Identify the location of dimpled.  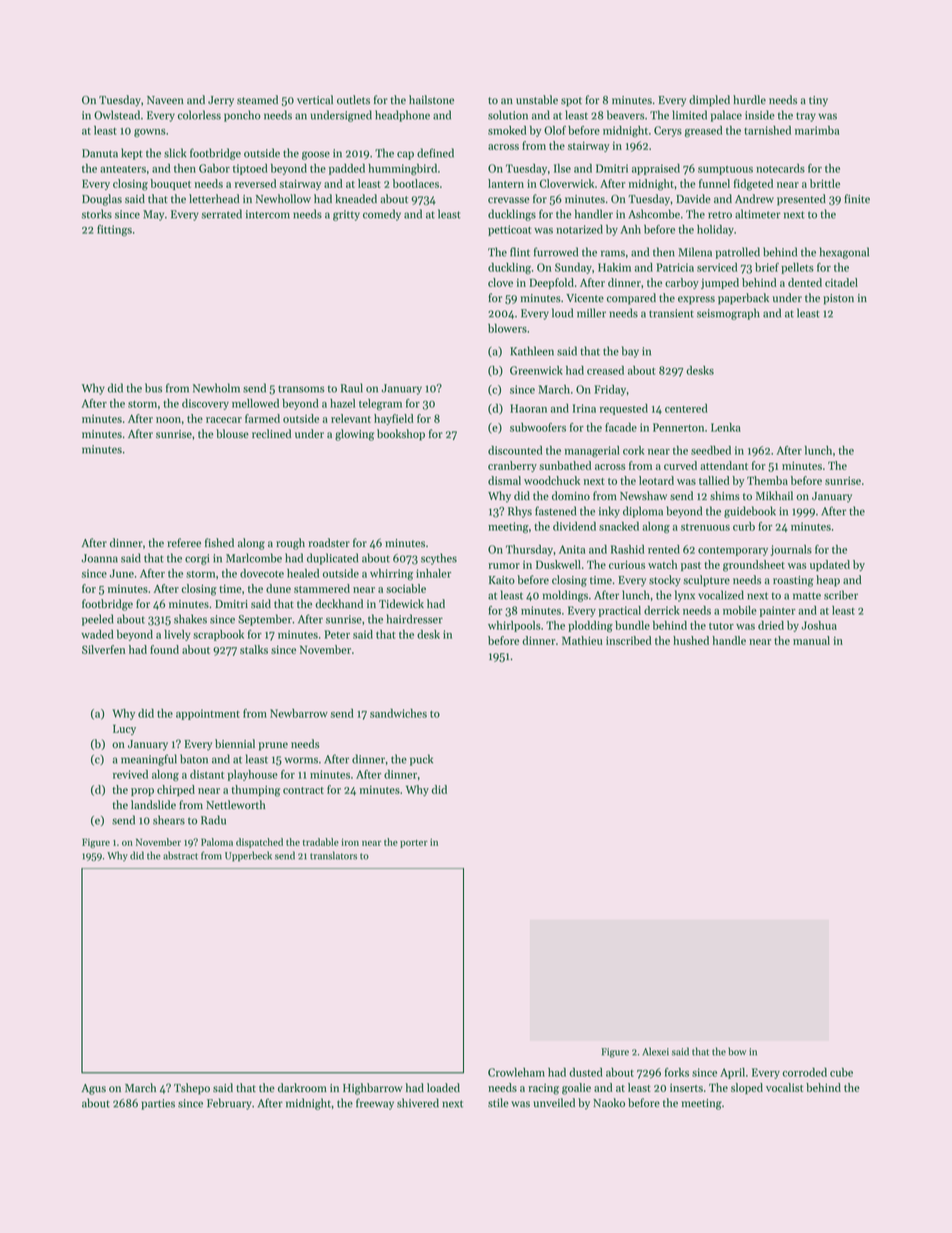
(709, 101).
